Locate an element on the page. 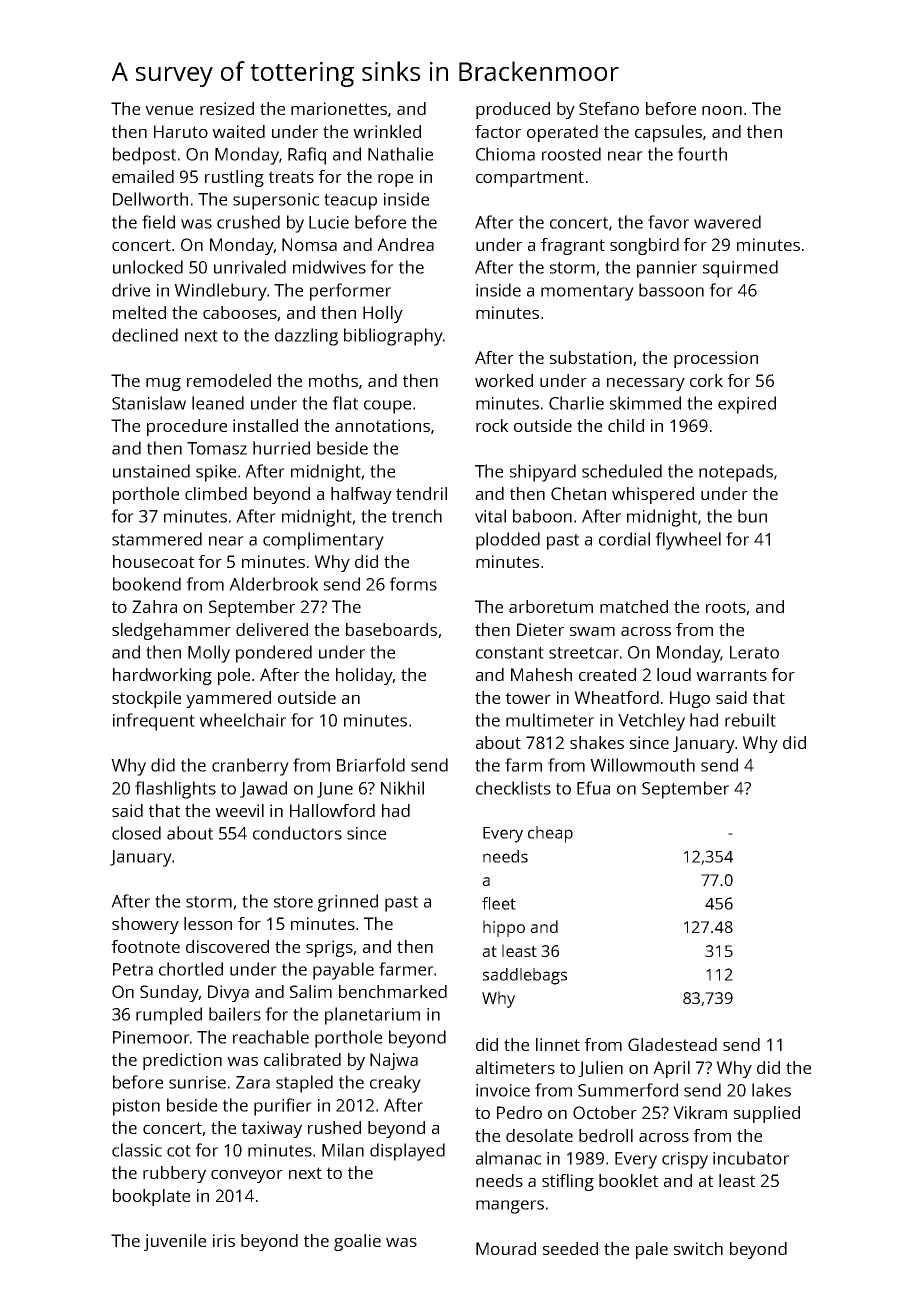  wrinkled is located at coordinates (387, 131).
